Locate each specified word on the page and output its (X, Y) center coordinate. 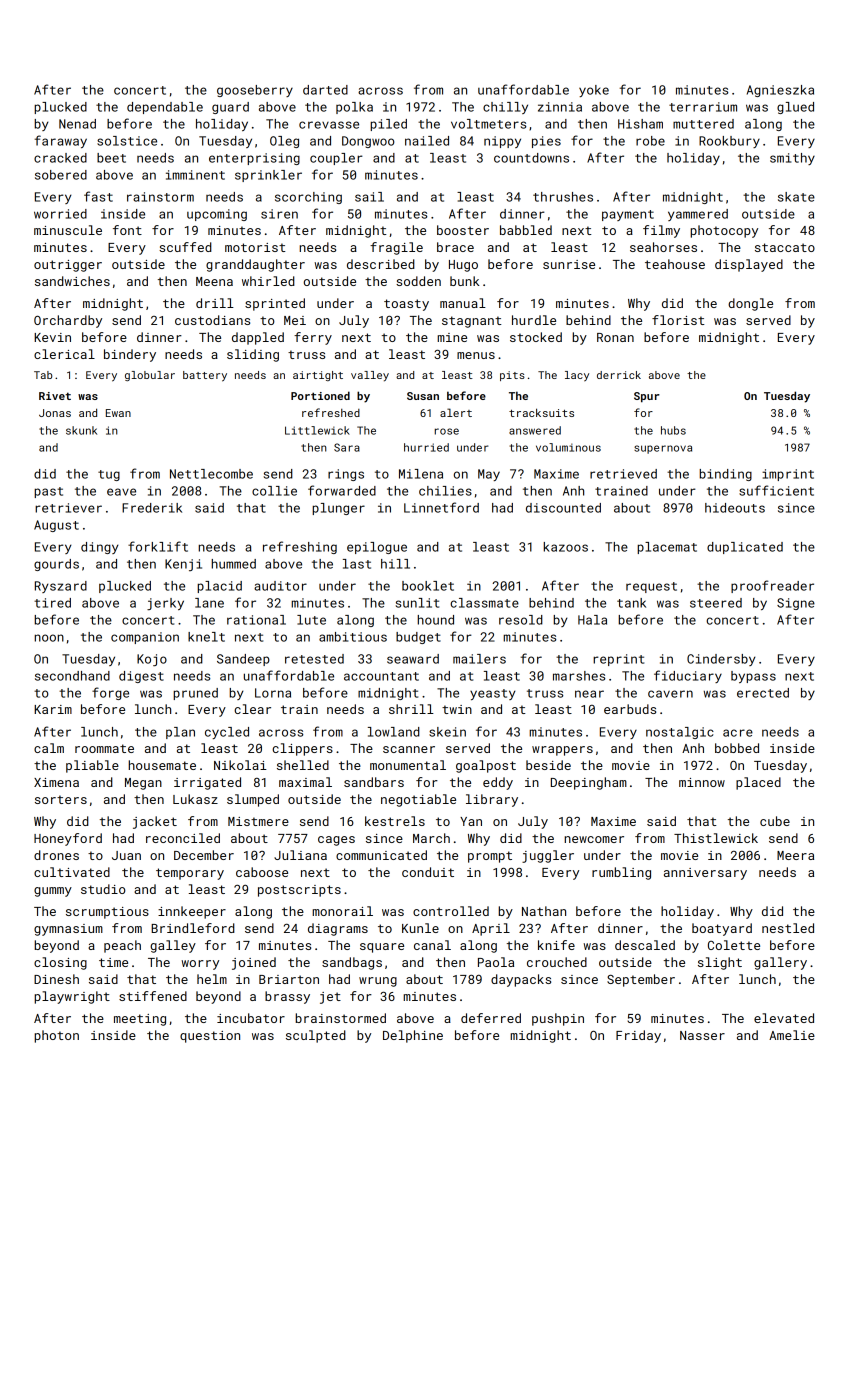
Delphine (413, 1036)
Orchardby (68, 321)
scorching (308, 198)
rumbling (621, 873)
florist (678, 320)
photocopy (724, 231)
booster (463, 230)
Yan (471, 821)
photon (56, 1036)
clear (252, 709)
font (127, 230)
